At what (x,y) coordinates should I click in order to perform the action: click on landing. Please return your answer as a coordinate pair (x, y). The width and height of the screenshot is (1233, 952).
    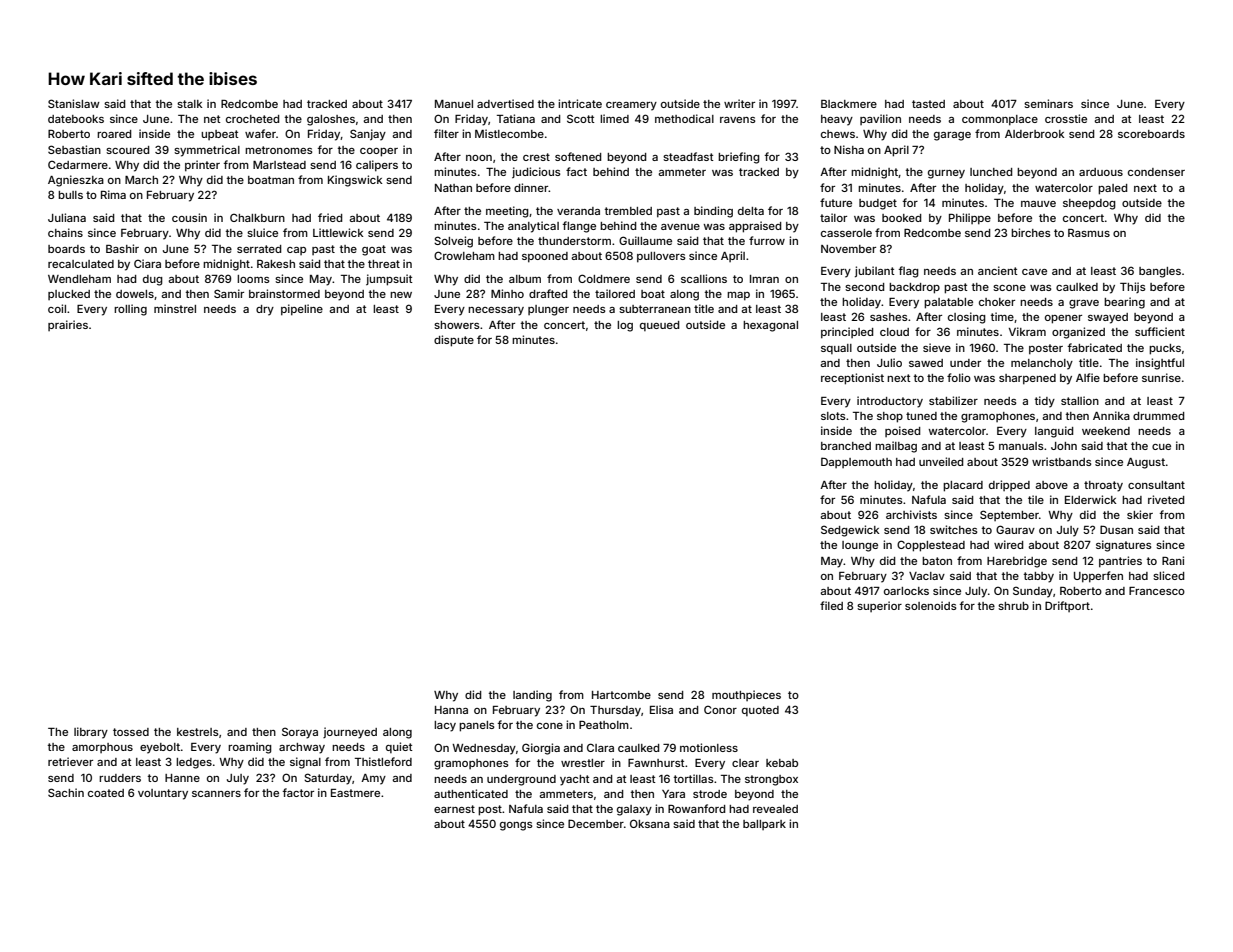
    Looking at the image, I should click on (532, 696).
